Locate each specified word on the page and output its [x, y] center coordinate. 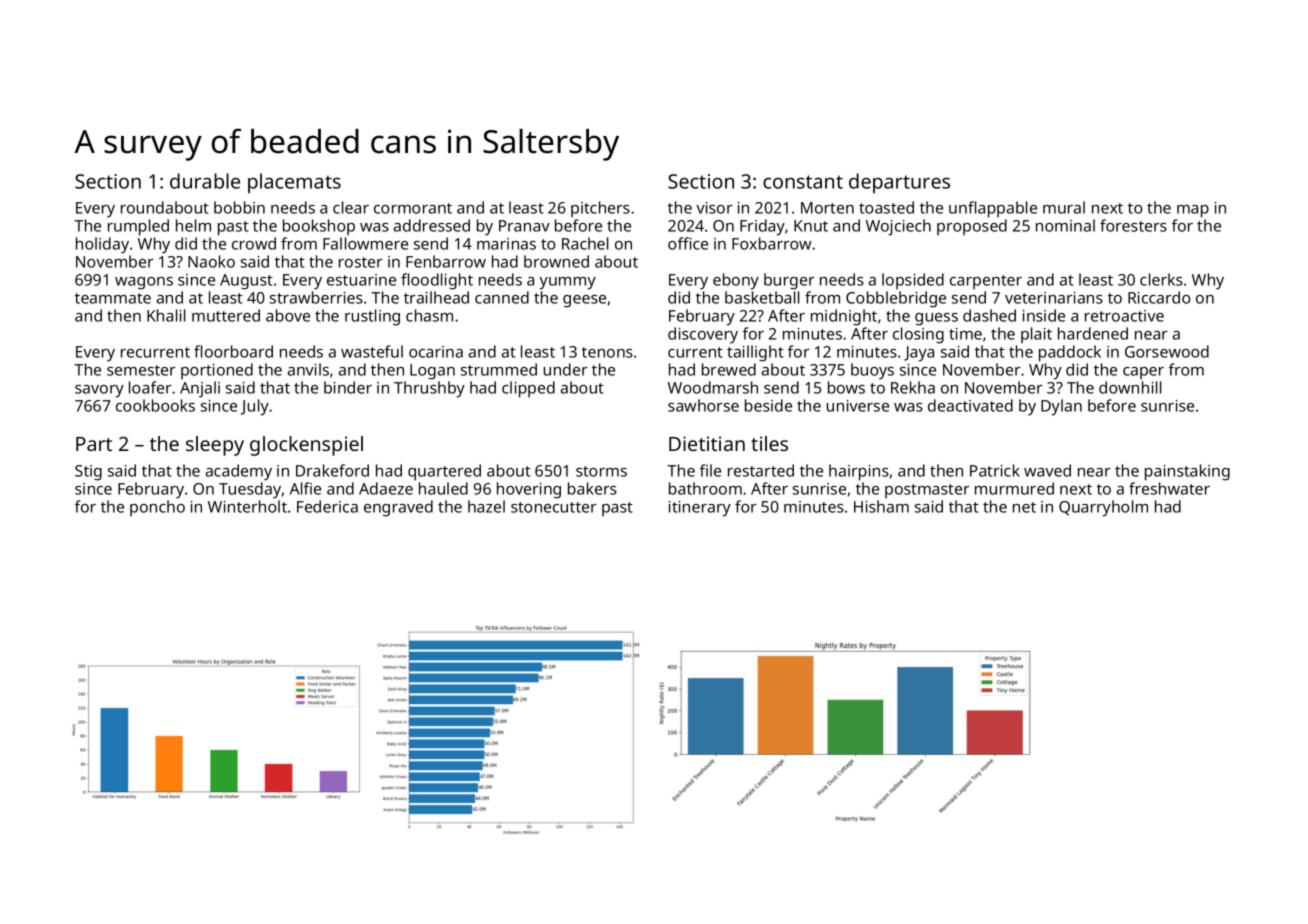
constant [803, 182]
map [1193, 211]
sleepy [215, 446]
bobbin [239, 207]
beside [768, 405]
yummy [567, 283]
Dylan [1061, 407]
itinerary [700, 509]
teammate [113, 298]
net [1024, 507]
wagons [144, 283]
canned [502, 297]
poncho [157, 508]
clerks [1161, 279]
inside [1044, 315]
